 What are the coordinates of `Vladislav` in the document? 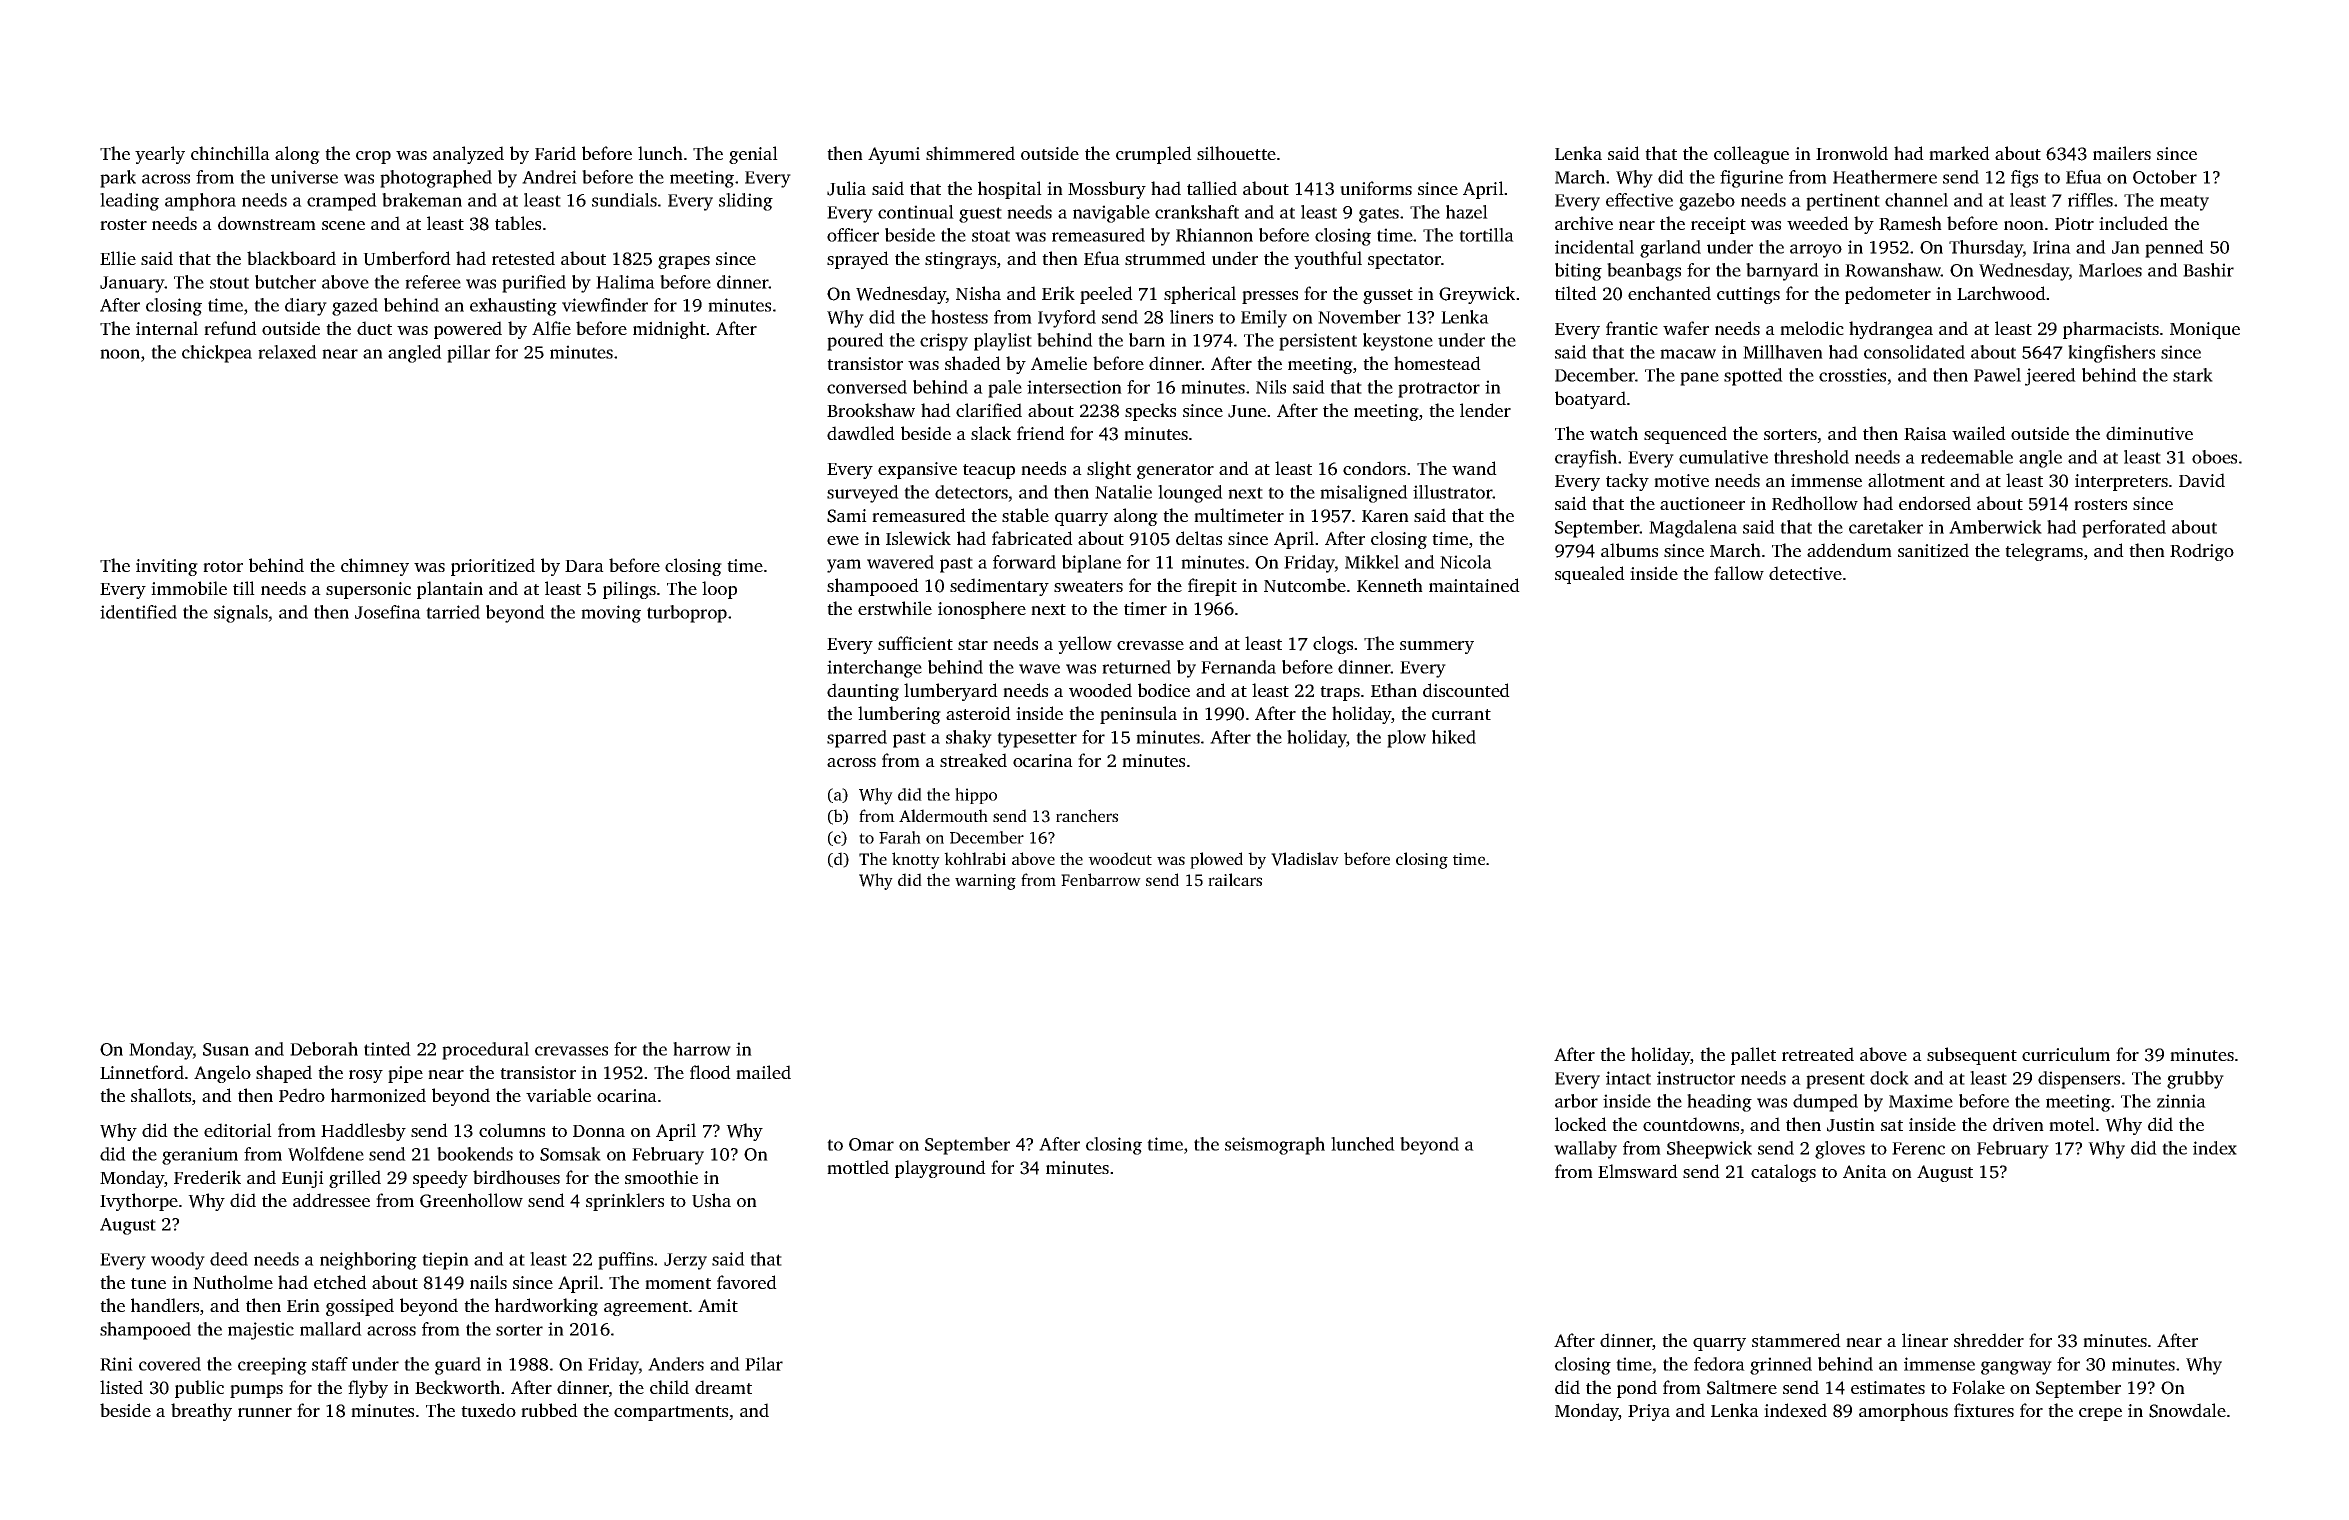 It's located at (1305, 859).
